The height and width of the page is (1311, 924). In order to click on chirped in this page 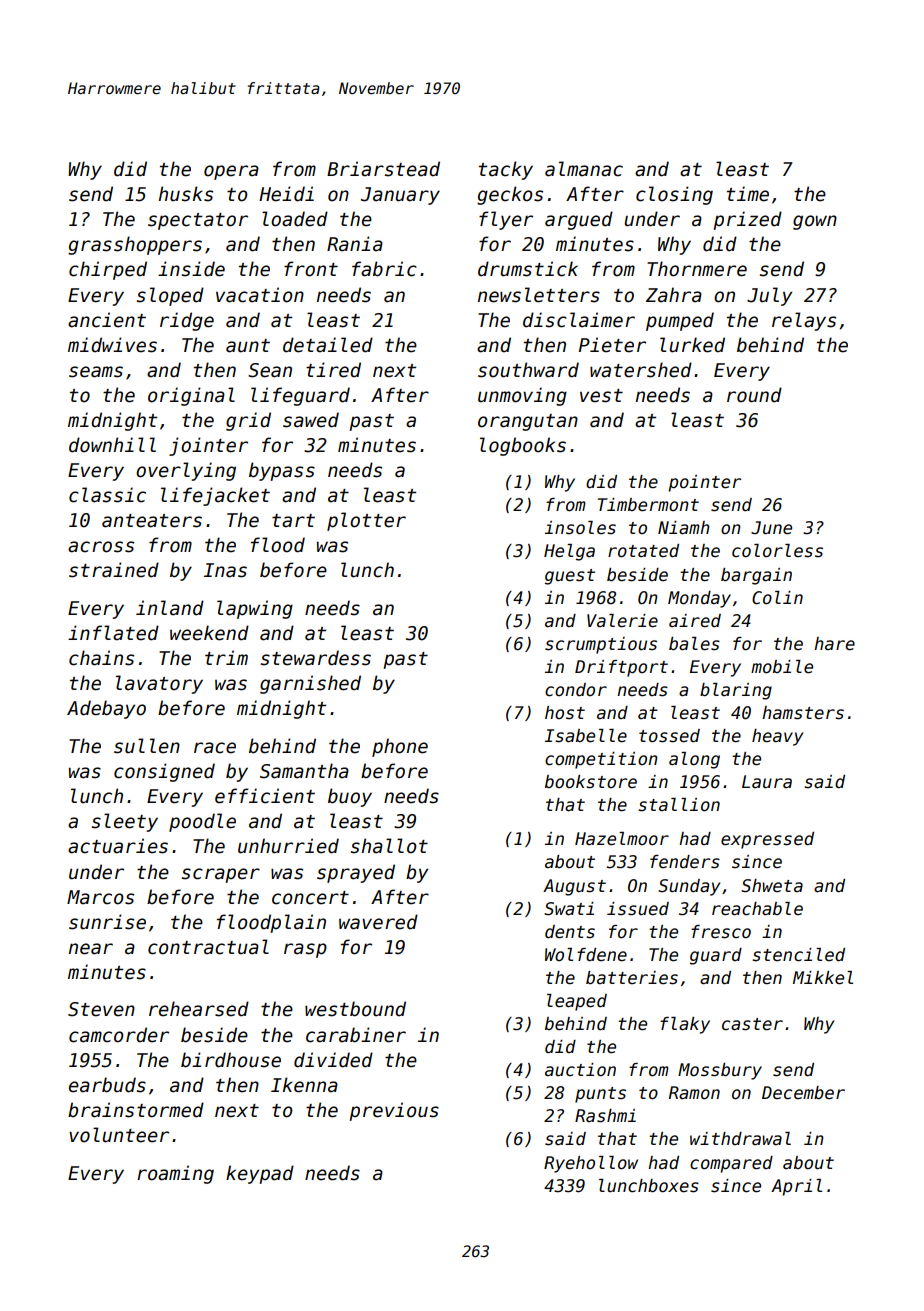, I will do `click(108, 270)`.
